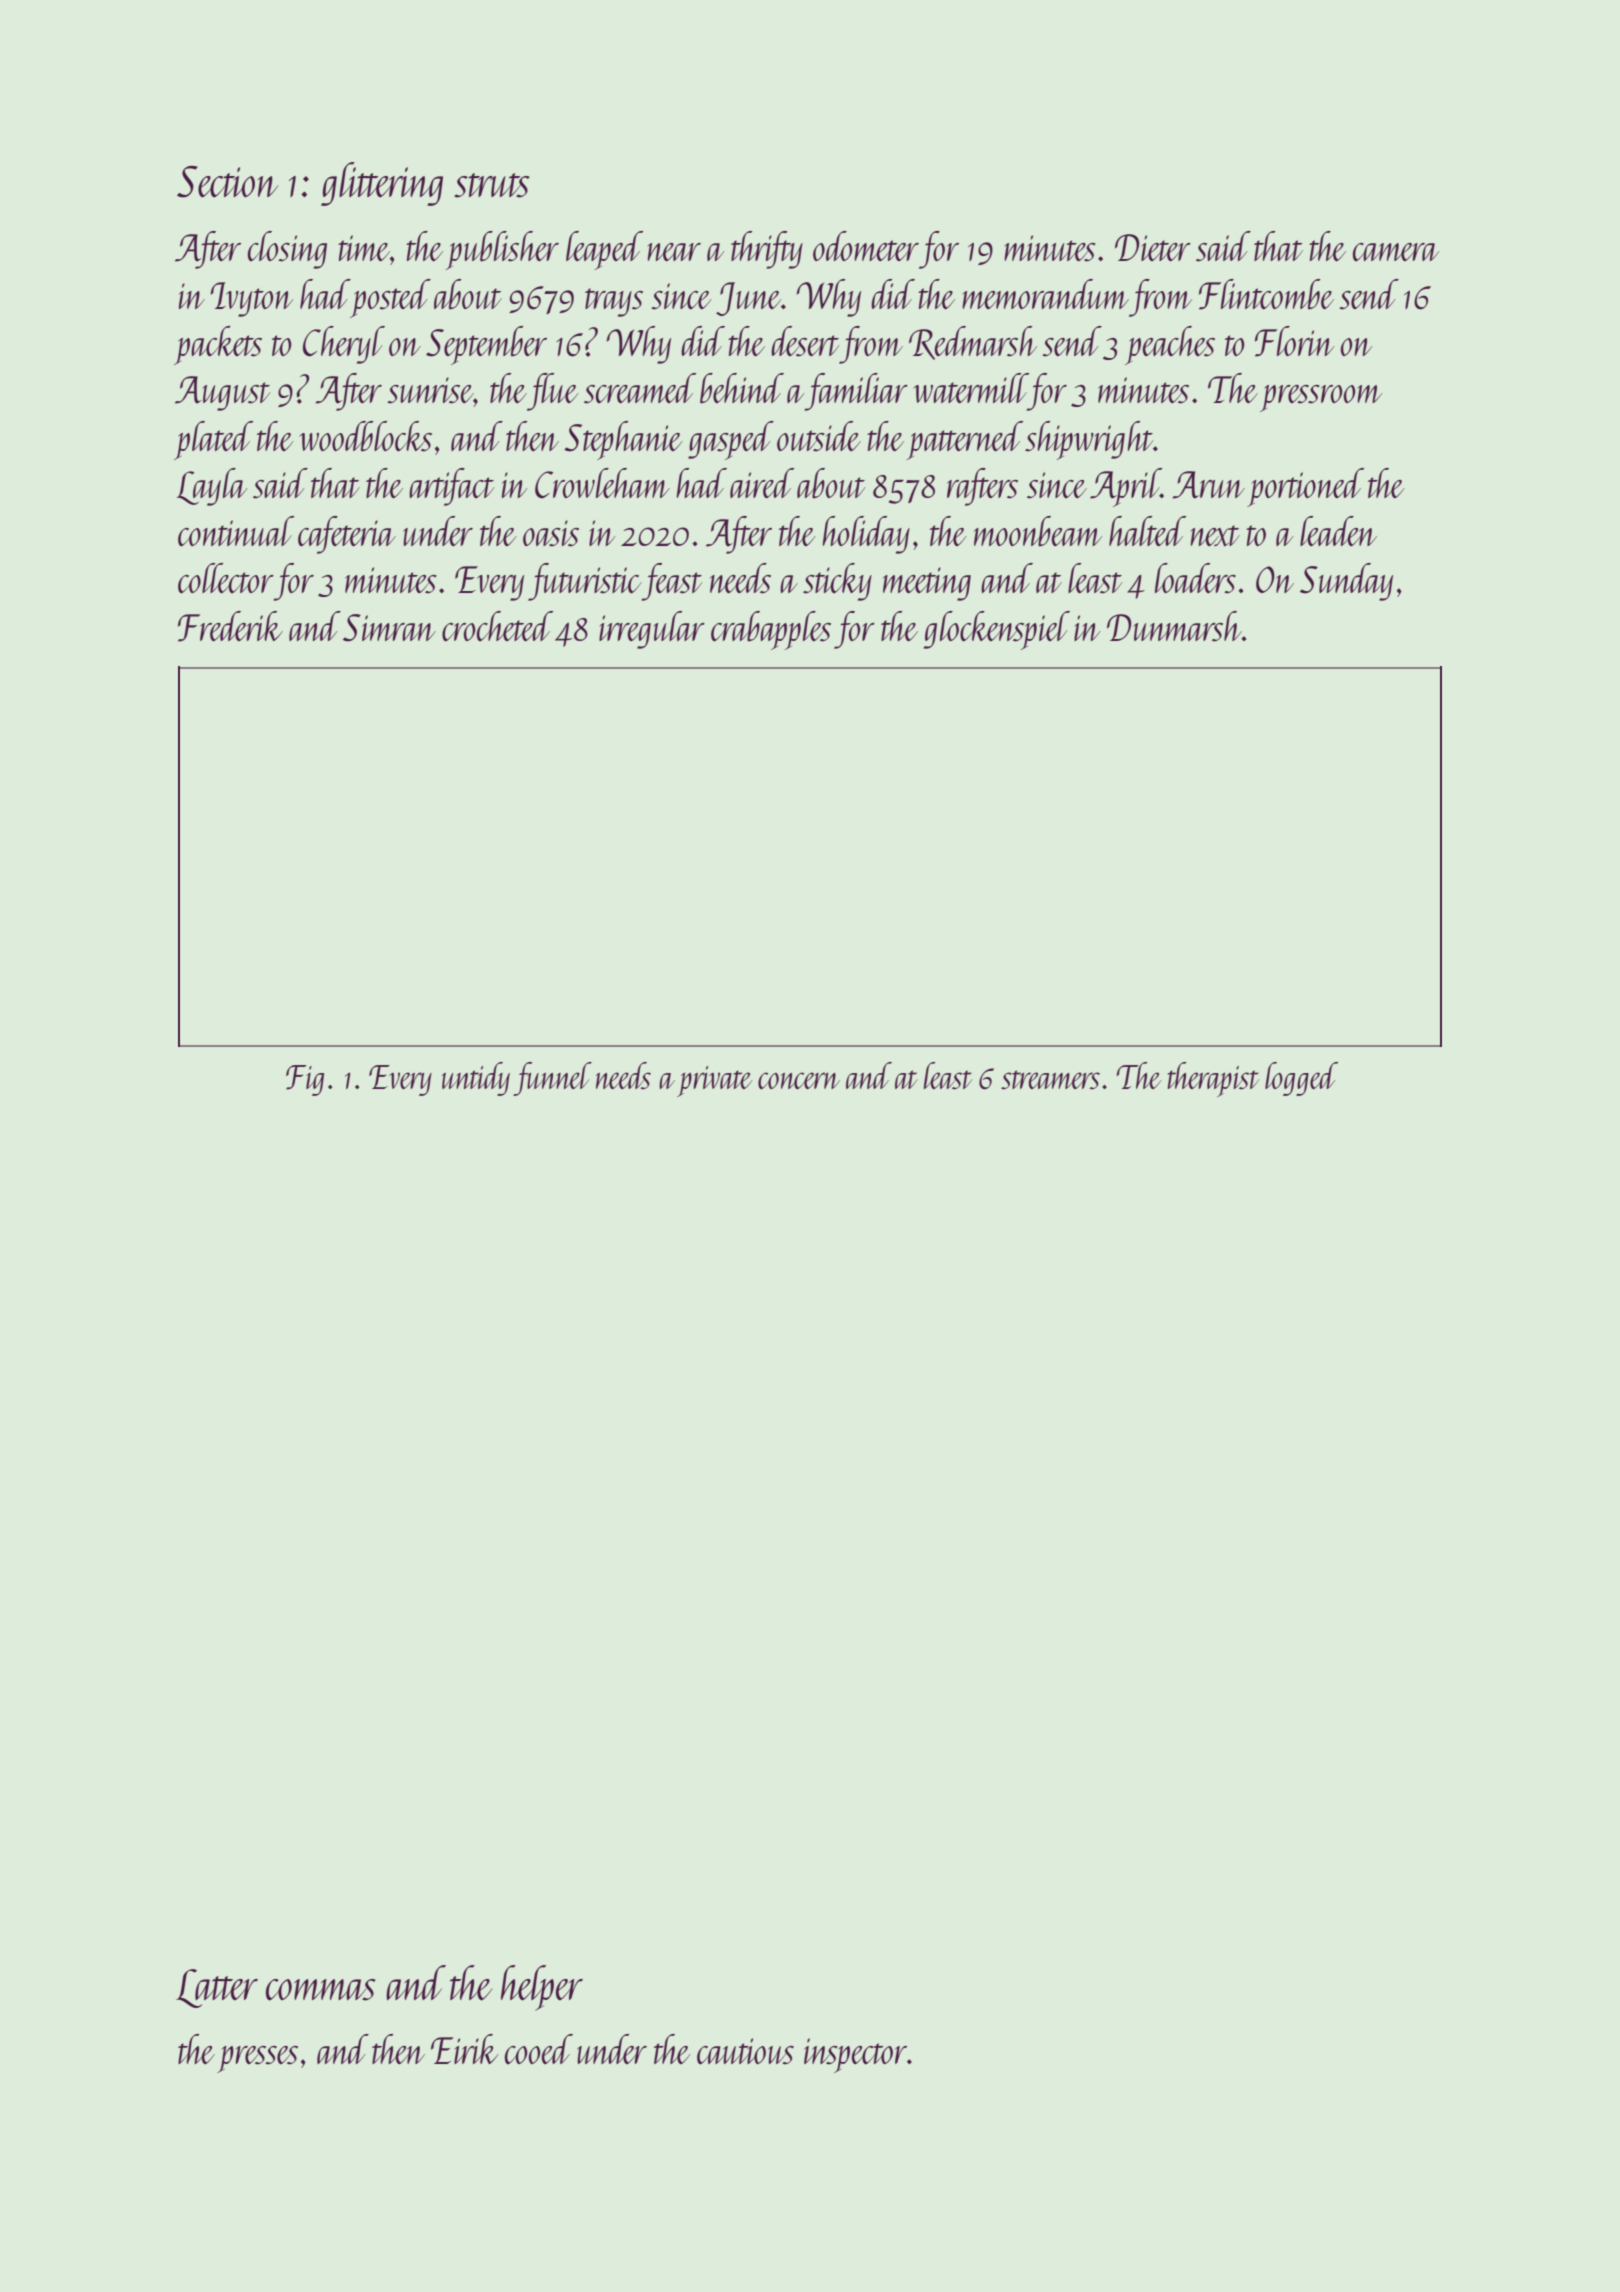  I want to click on streamers, so click(1050, 1079).
